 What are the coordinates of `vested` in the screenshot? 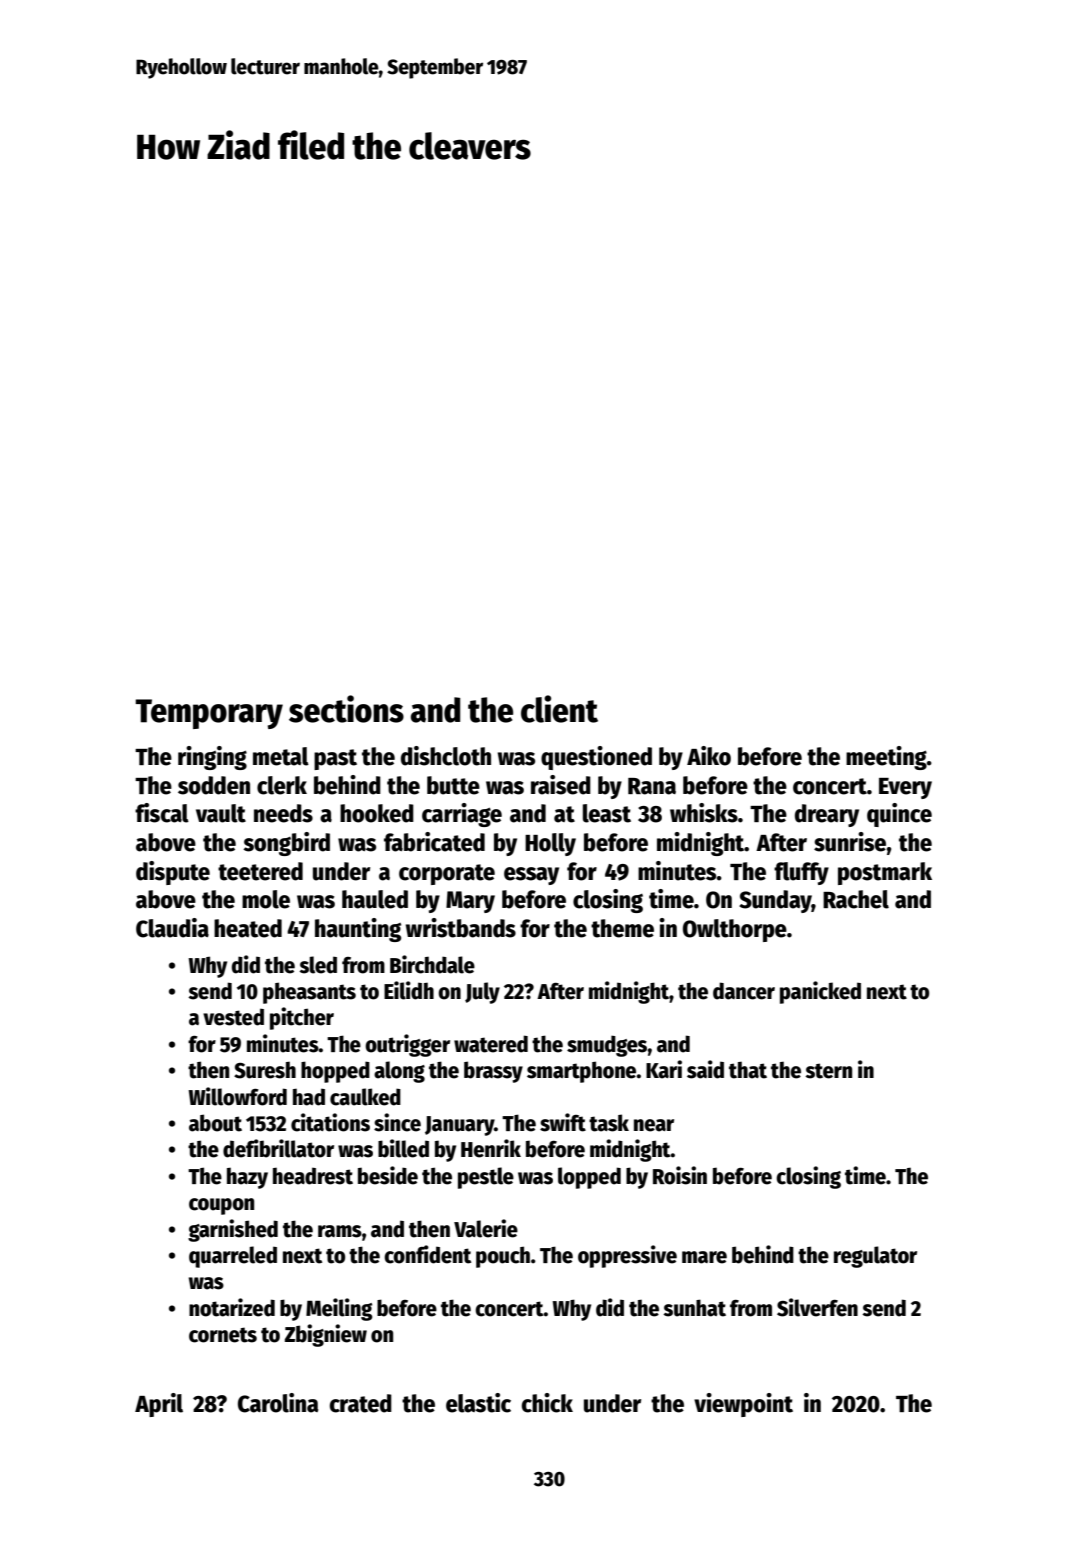 It's located at (233, 1017).
